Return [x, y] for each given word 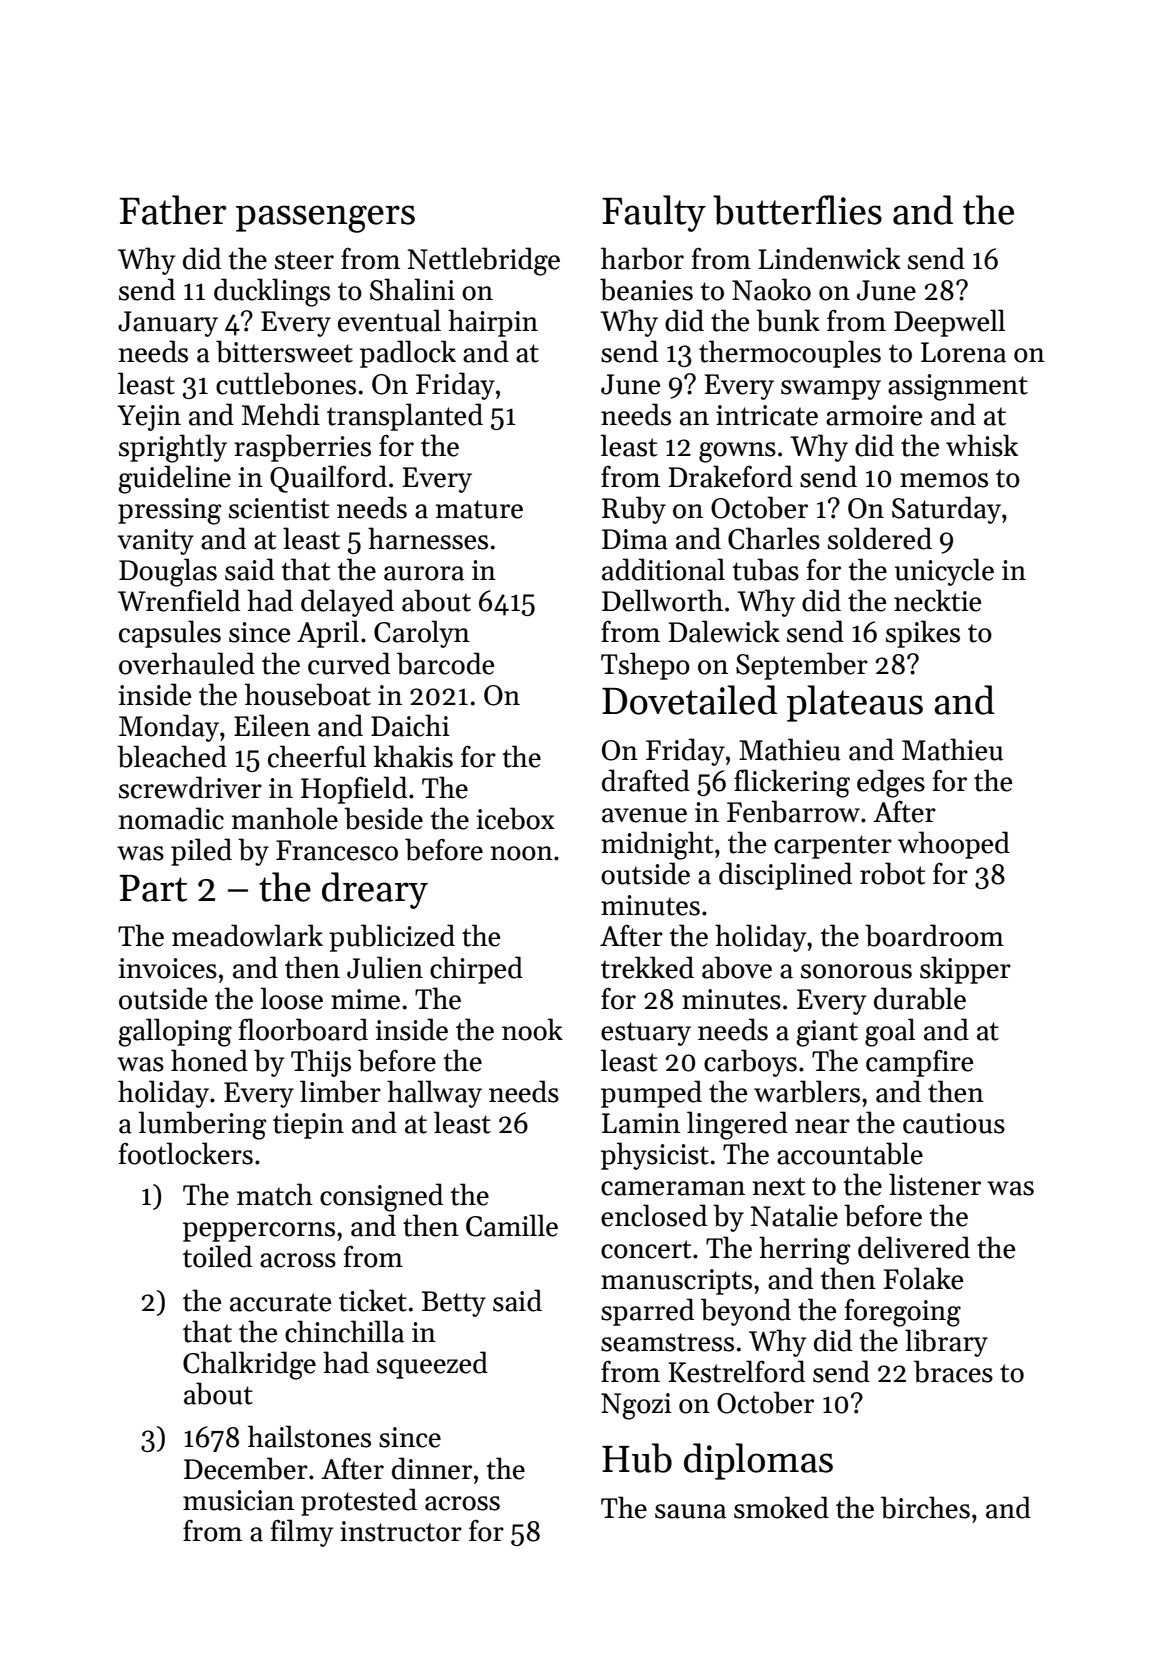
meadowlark [247, 935]
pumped [651, 1094]
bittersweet [284, 351]
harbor [642, 258]
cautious [954, 1123]
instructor [401, 1531]
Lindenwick [829, 258]
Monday [169, 728]
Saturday [946, 510]
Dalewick [724, 631]
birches [925, 1507]
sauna [690, 1511]
